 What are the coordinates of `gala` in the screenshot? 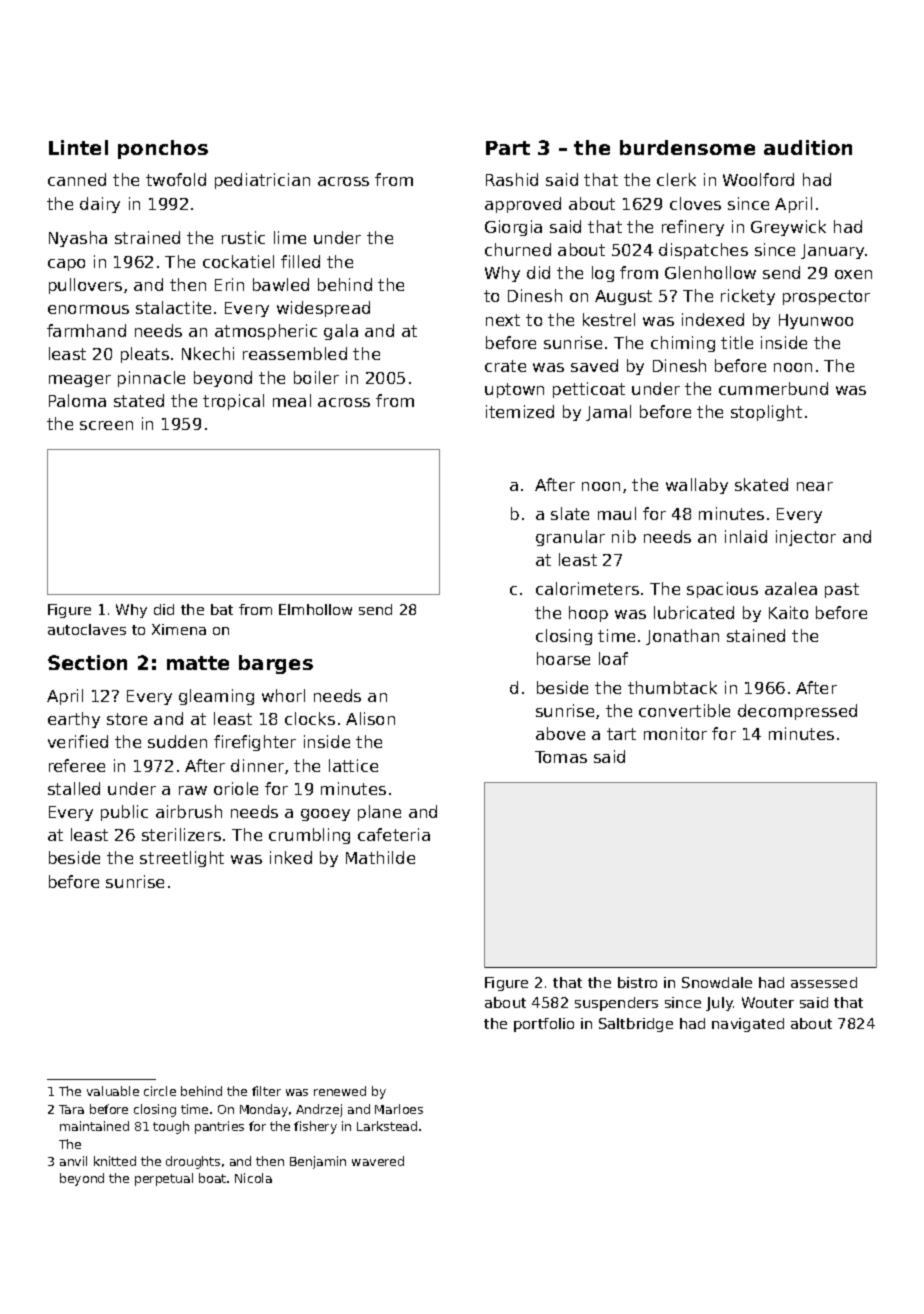 It's located at (341, 332).
